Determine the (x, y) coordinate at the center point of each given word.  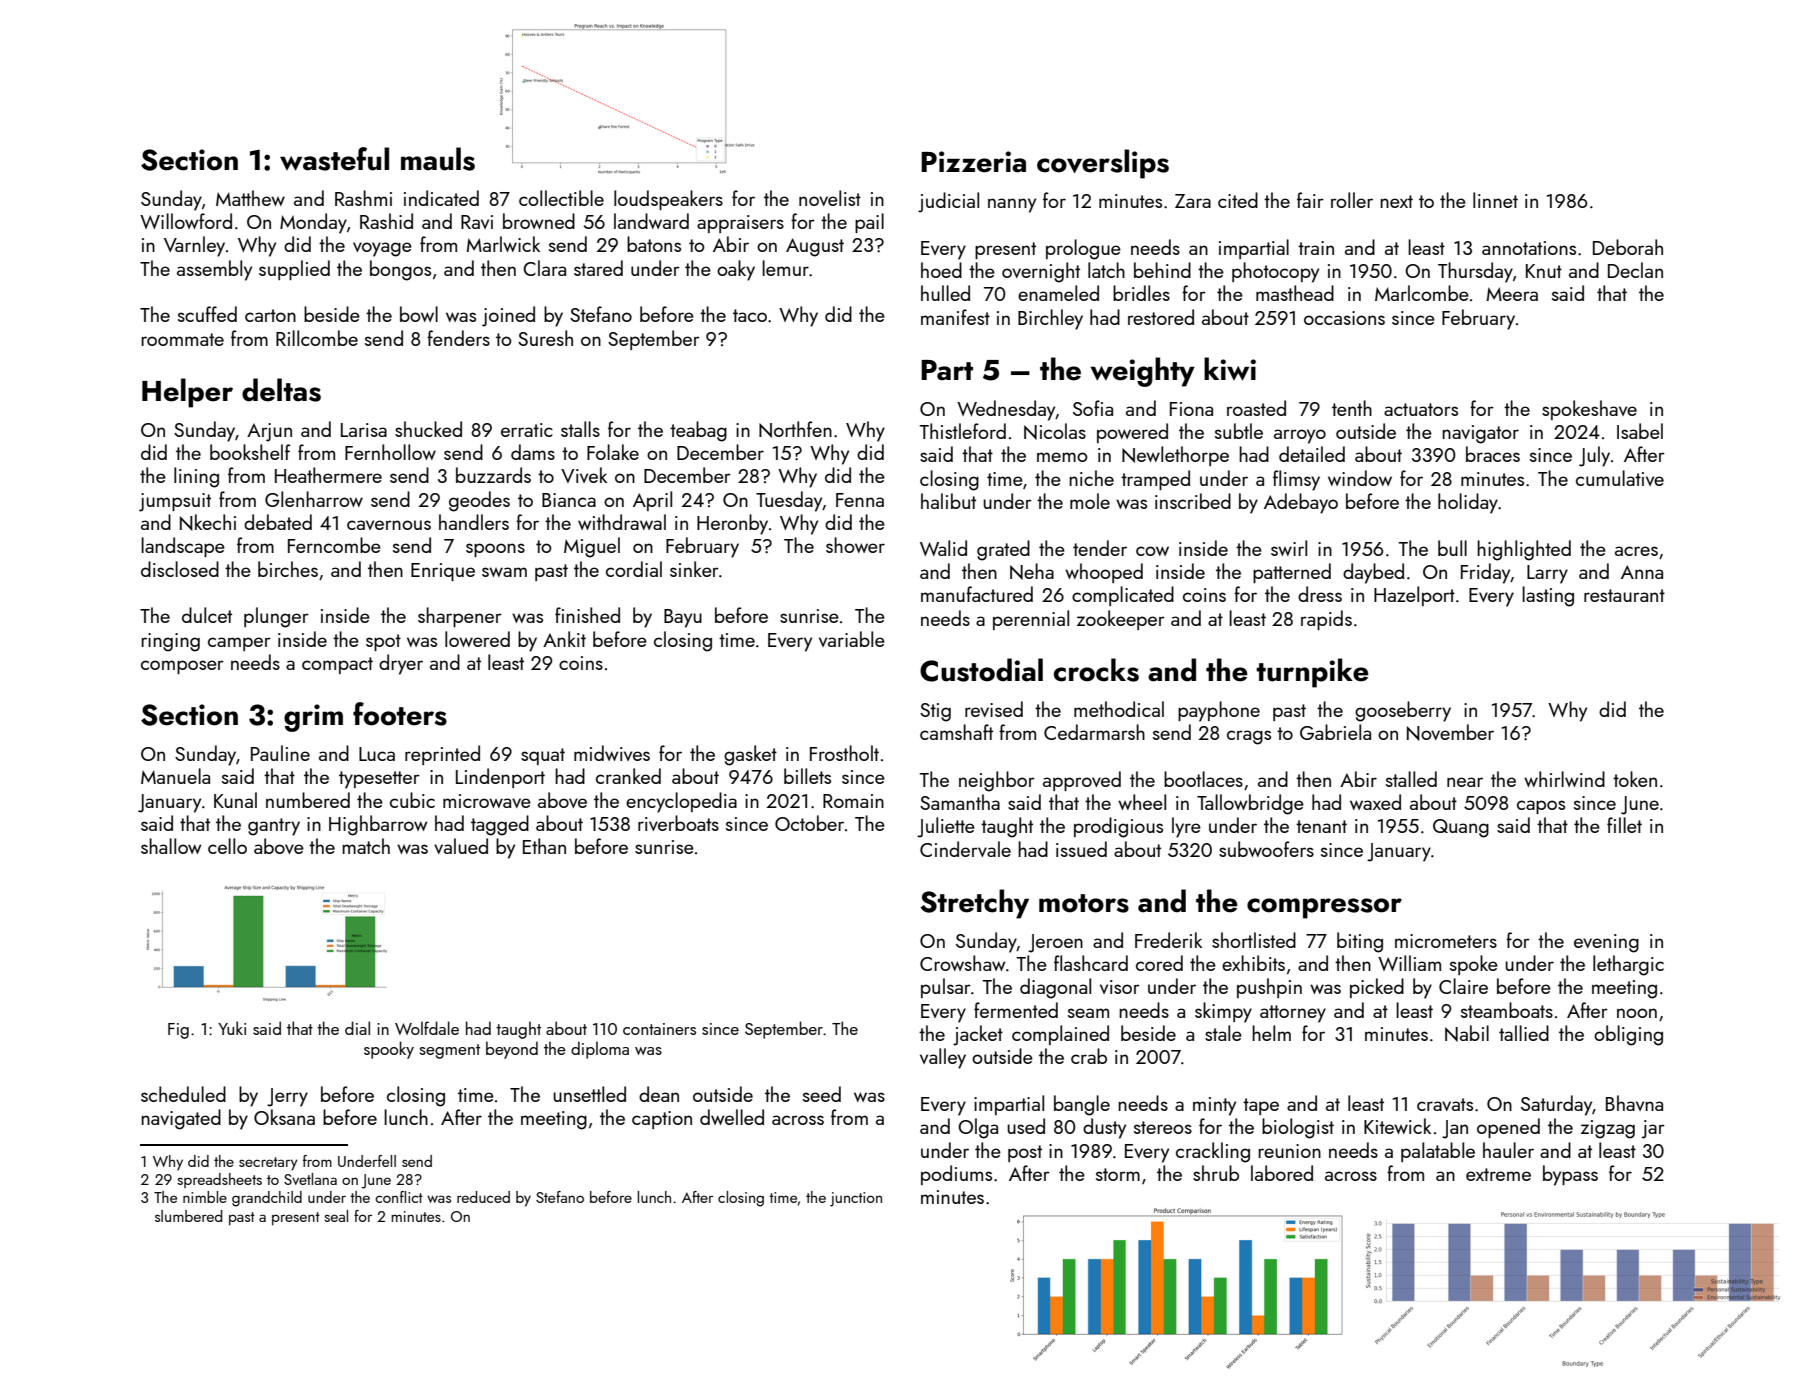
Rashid (386, 221)
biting (1360, 942)
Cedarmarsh (1094, 732)
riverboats (678, 823)
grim (313, 718)
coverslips (1103, 164)
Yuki (232, 1028)
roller (1352, 200)
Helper (187, 393)
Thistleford (963, 431)
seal (336, 1216)
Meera (1512, 294)
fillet (1624, 825)
